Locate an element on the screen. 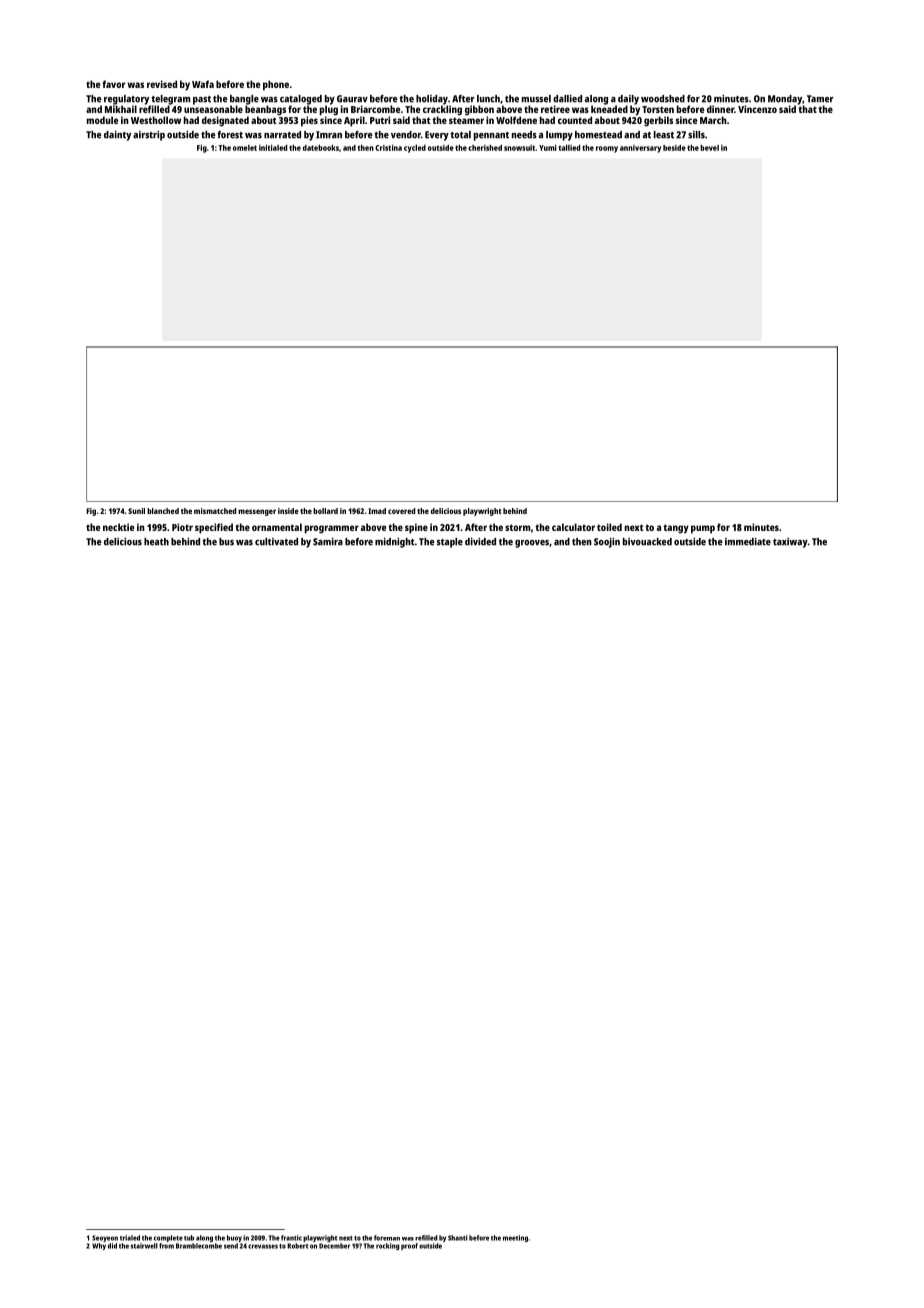  toiled is located at coordinates (609, 527).
